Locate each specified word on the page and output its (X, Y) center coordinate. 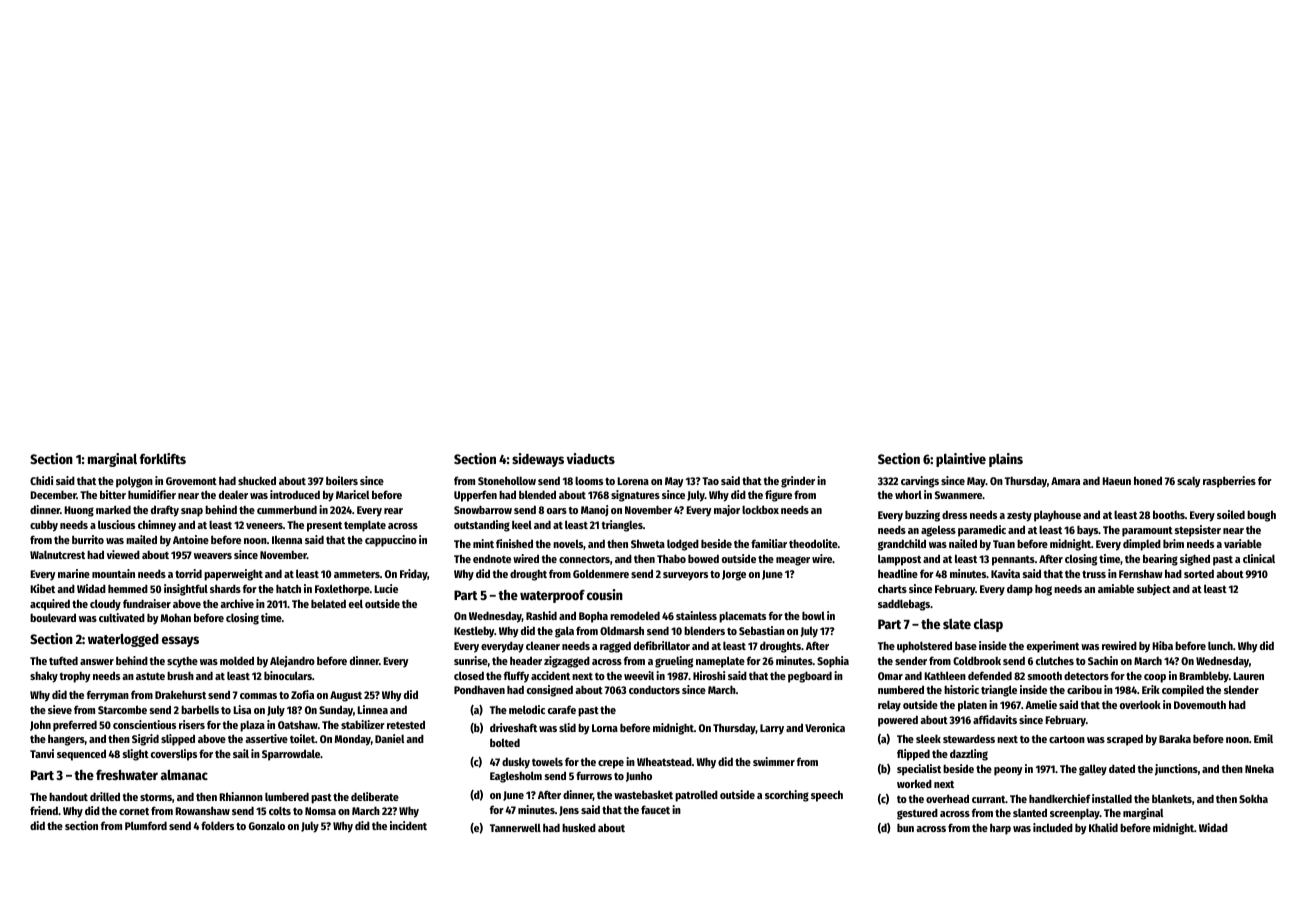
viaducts (591, 458)
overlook (1140, 704)
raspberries (1229, 482)
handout (68, 796)
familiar (769, 543)
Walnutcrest (57, 554)
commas (258, 696)
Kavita (1005, 573)
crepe (611, 764)
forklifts (163, 458)
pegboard (810, 677)
